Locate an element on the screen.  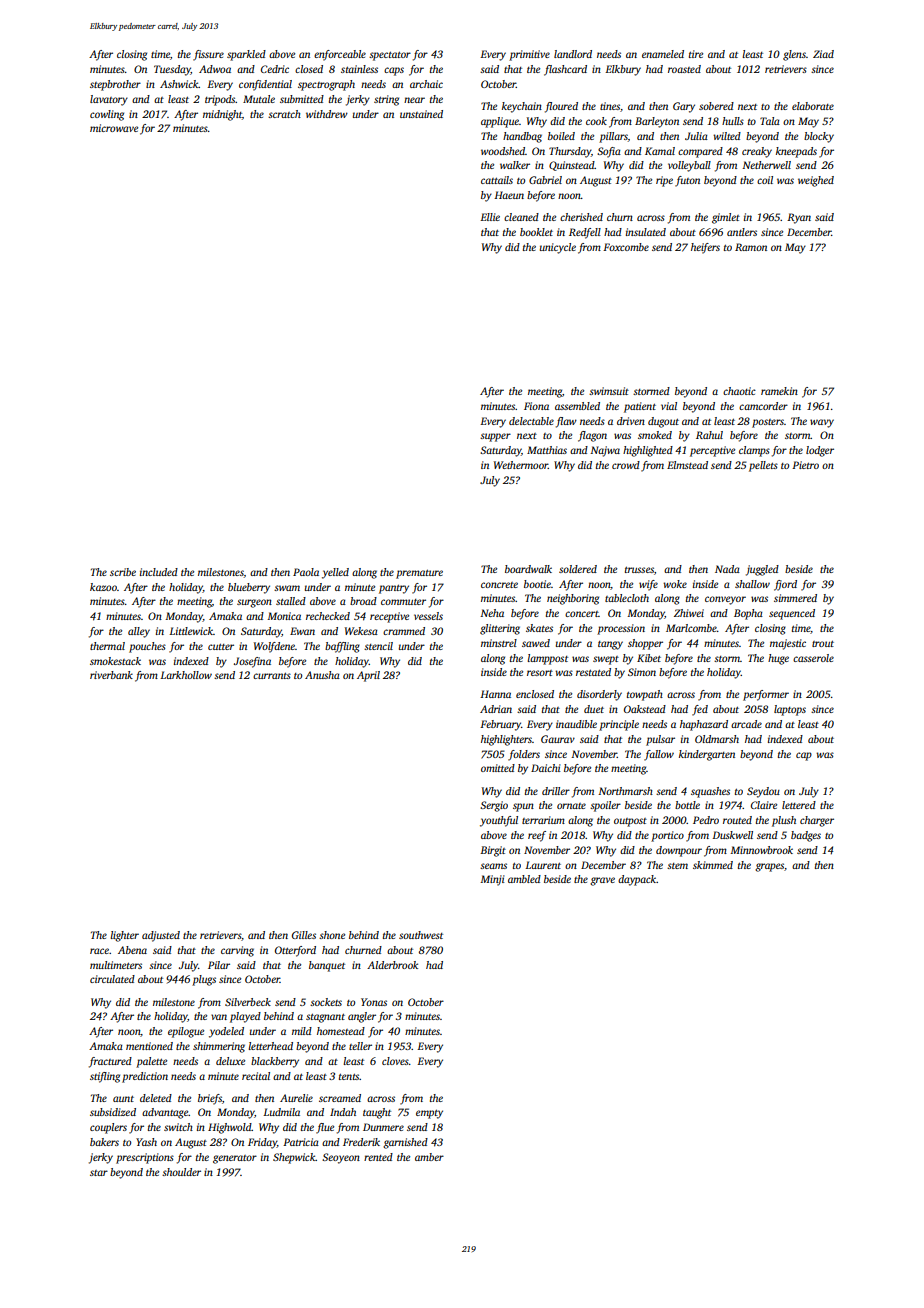
trusses is located at coordinates (639, 570).
